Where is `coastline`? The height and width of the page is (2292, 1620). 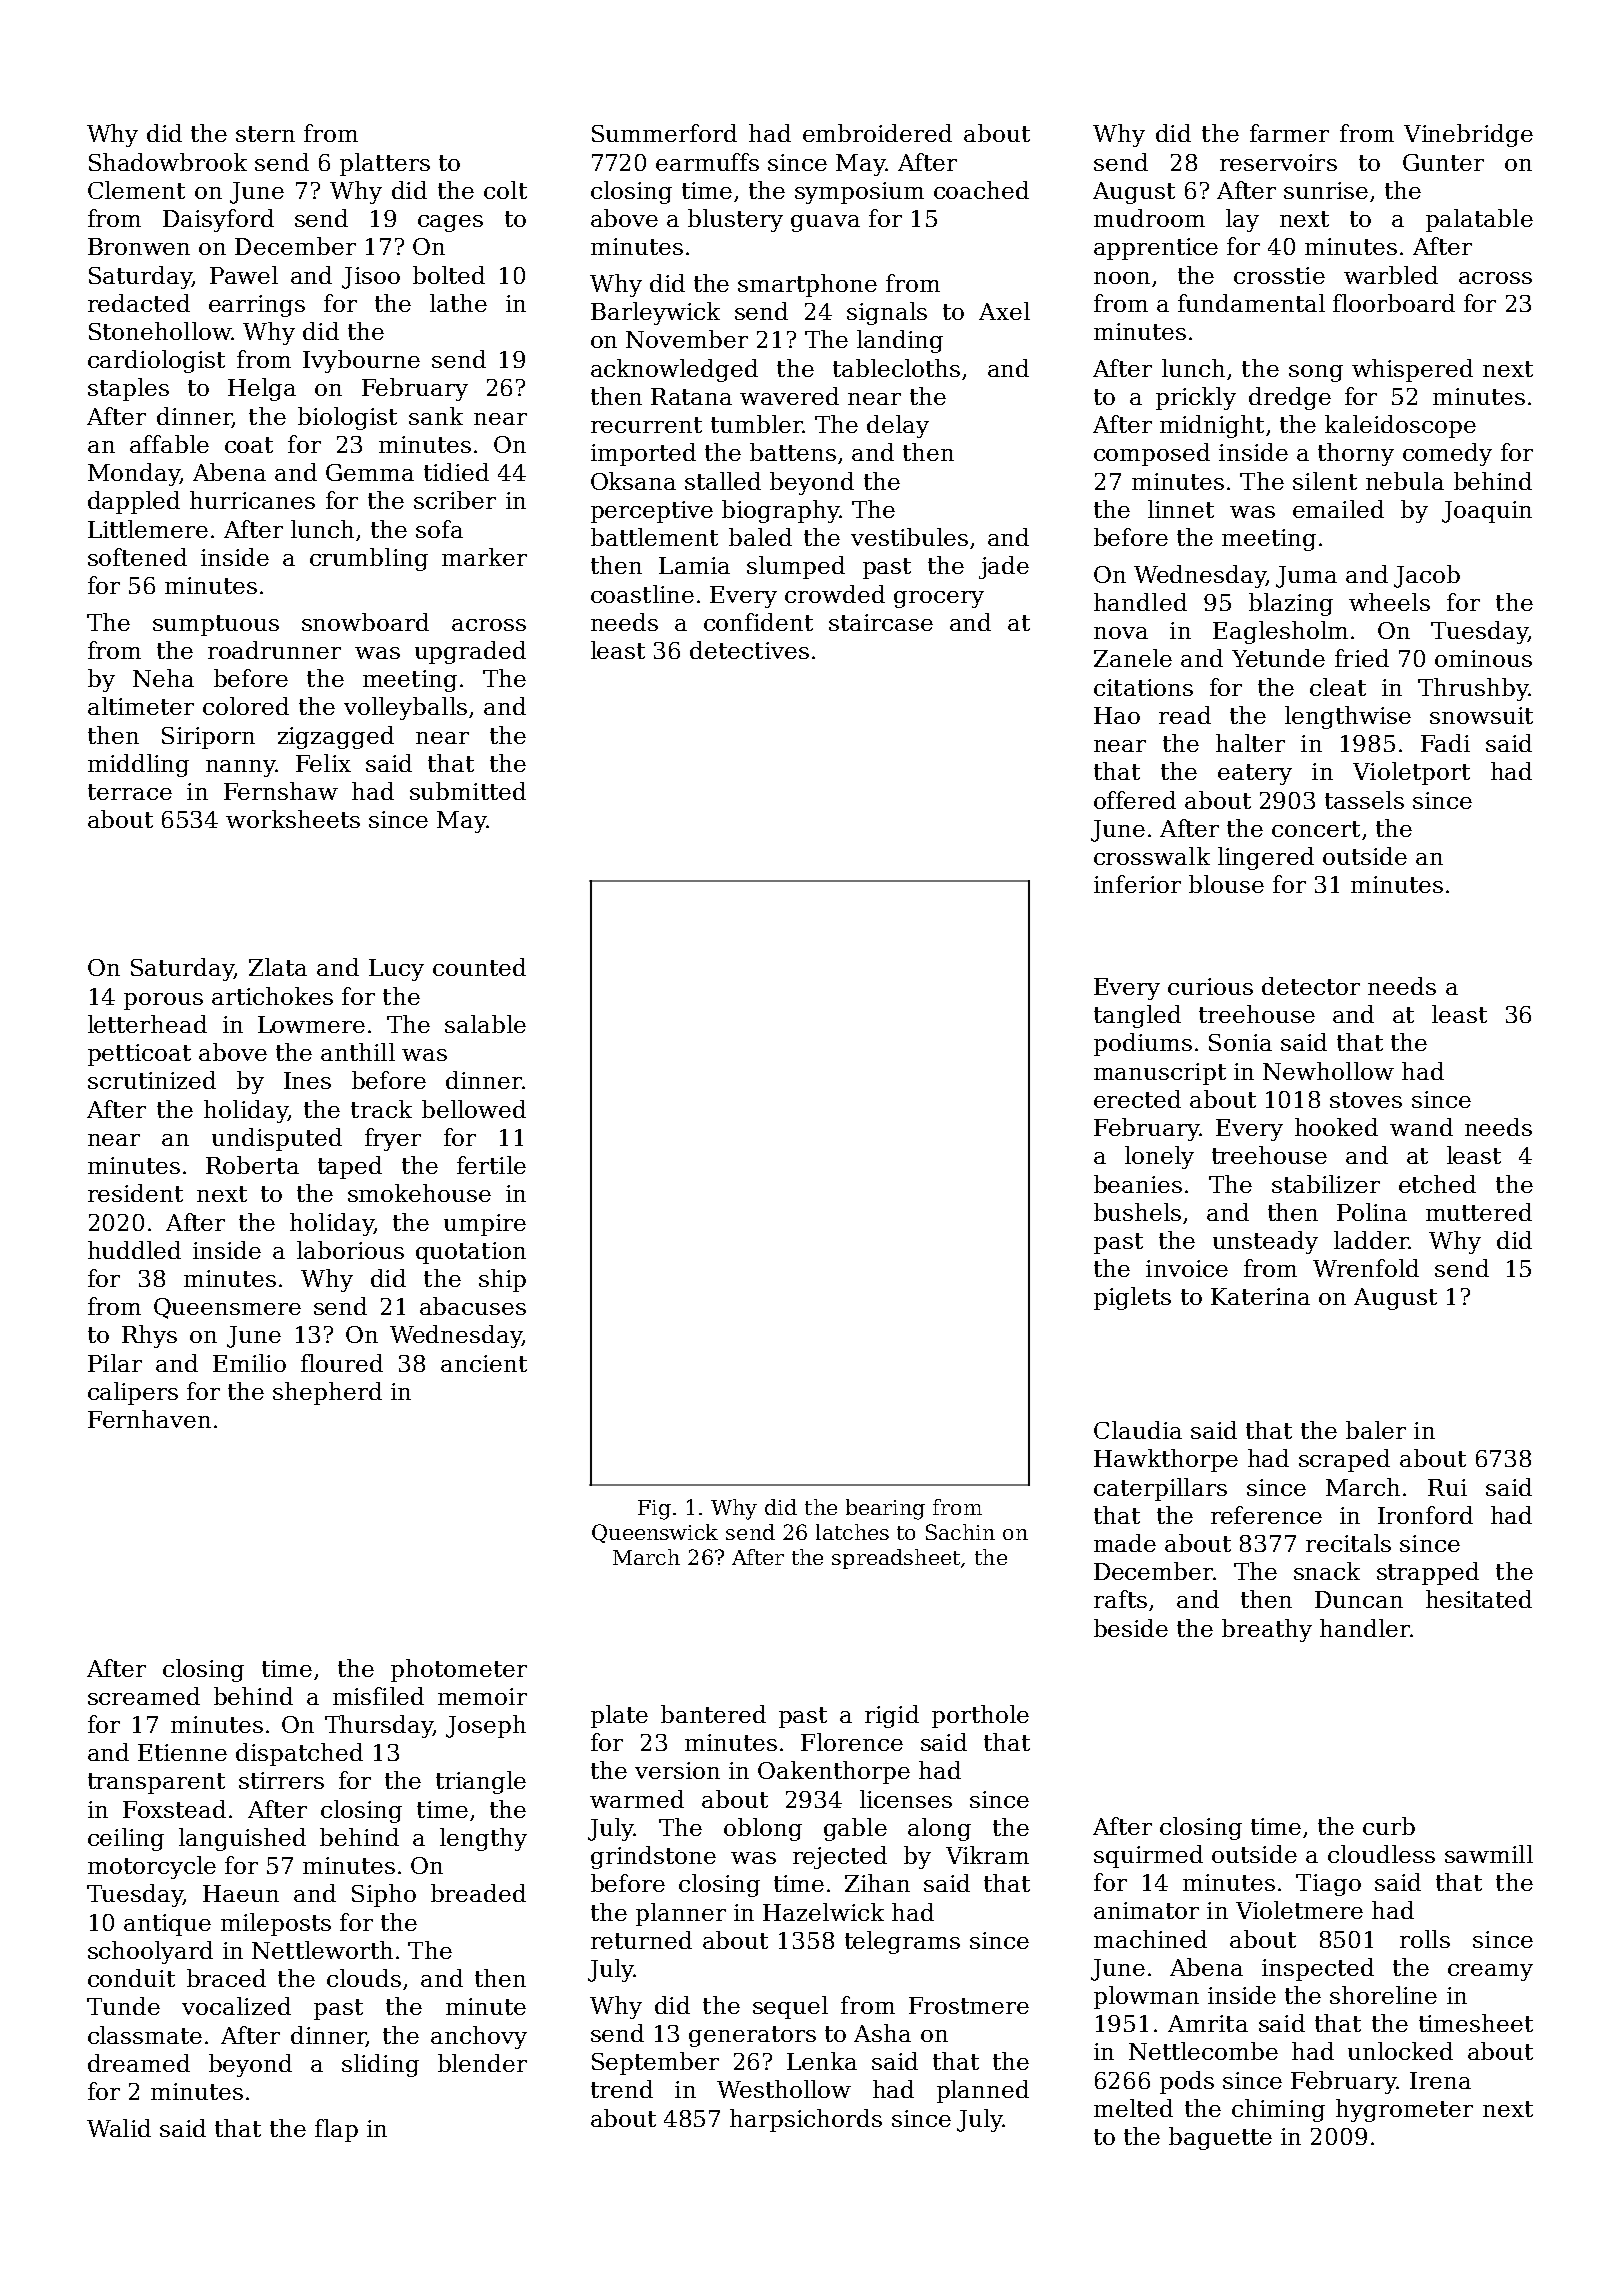
coastline is located at coordinates (642, 594).
